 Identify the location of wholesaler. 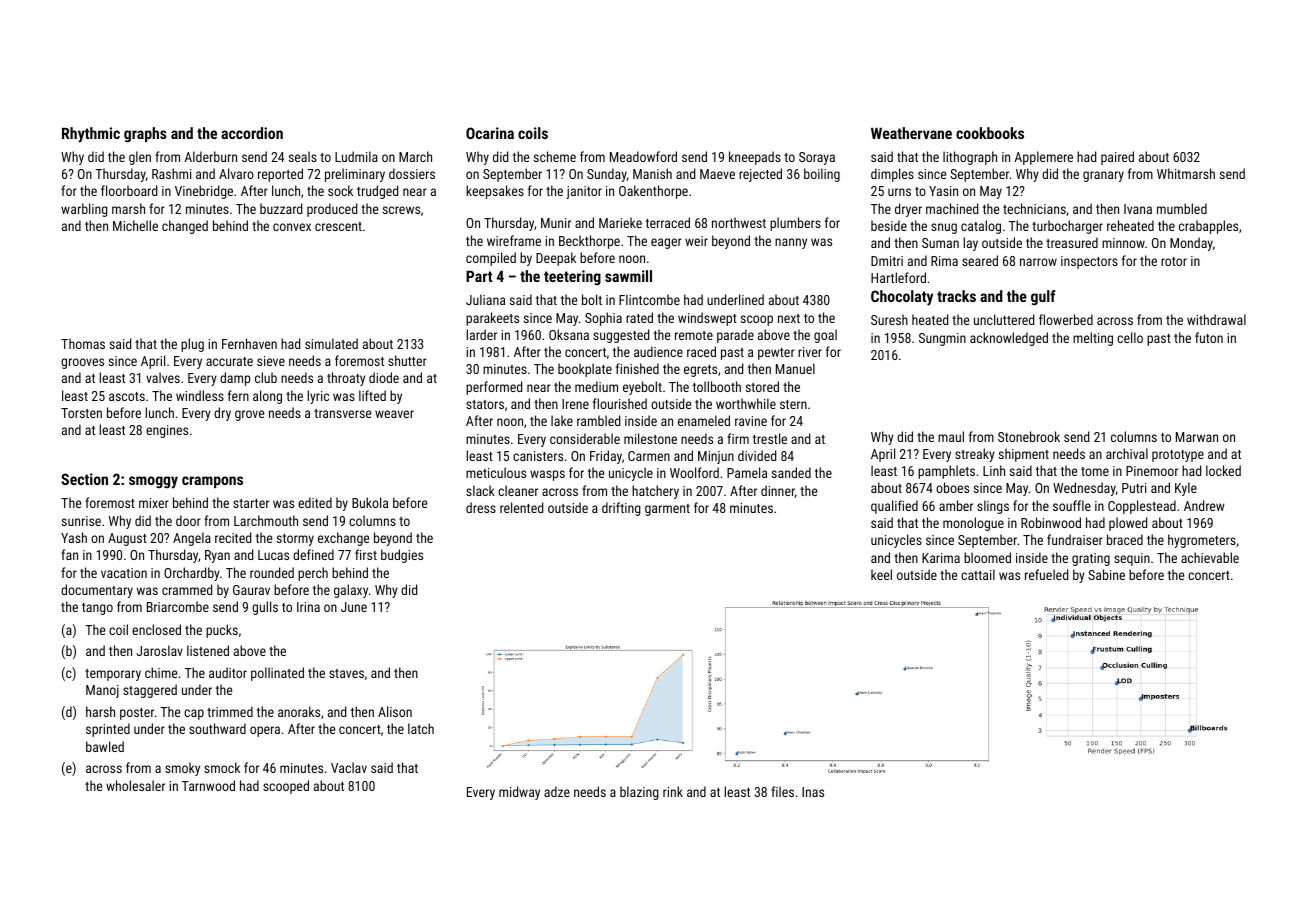
(135, 785).
